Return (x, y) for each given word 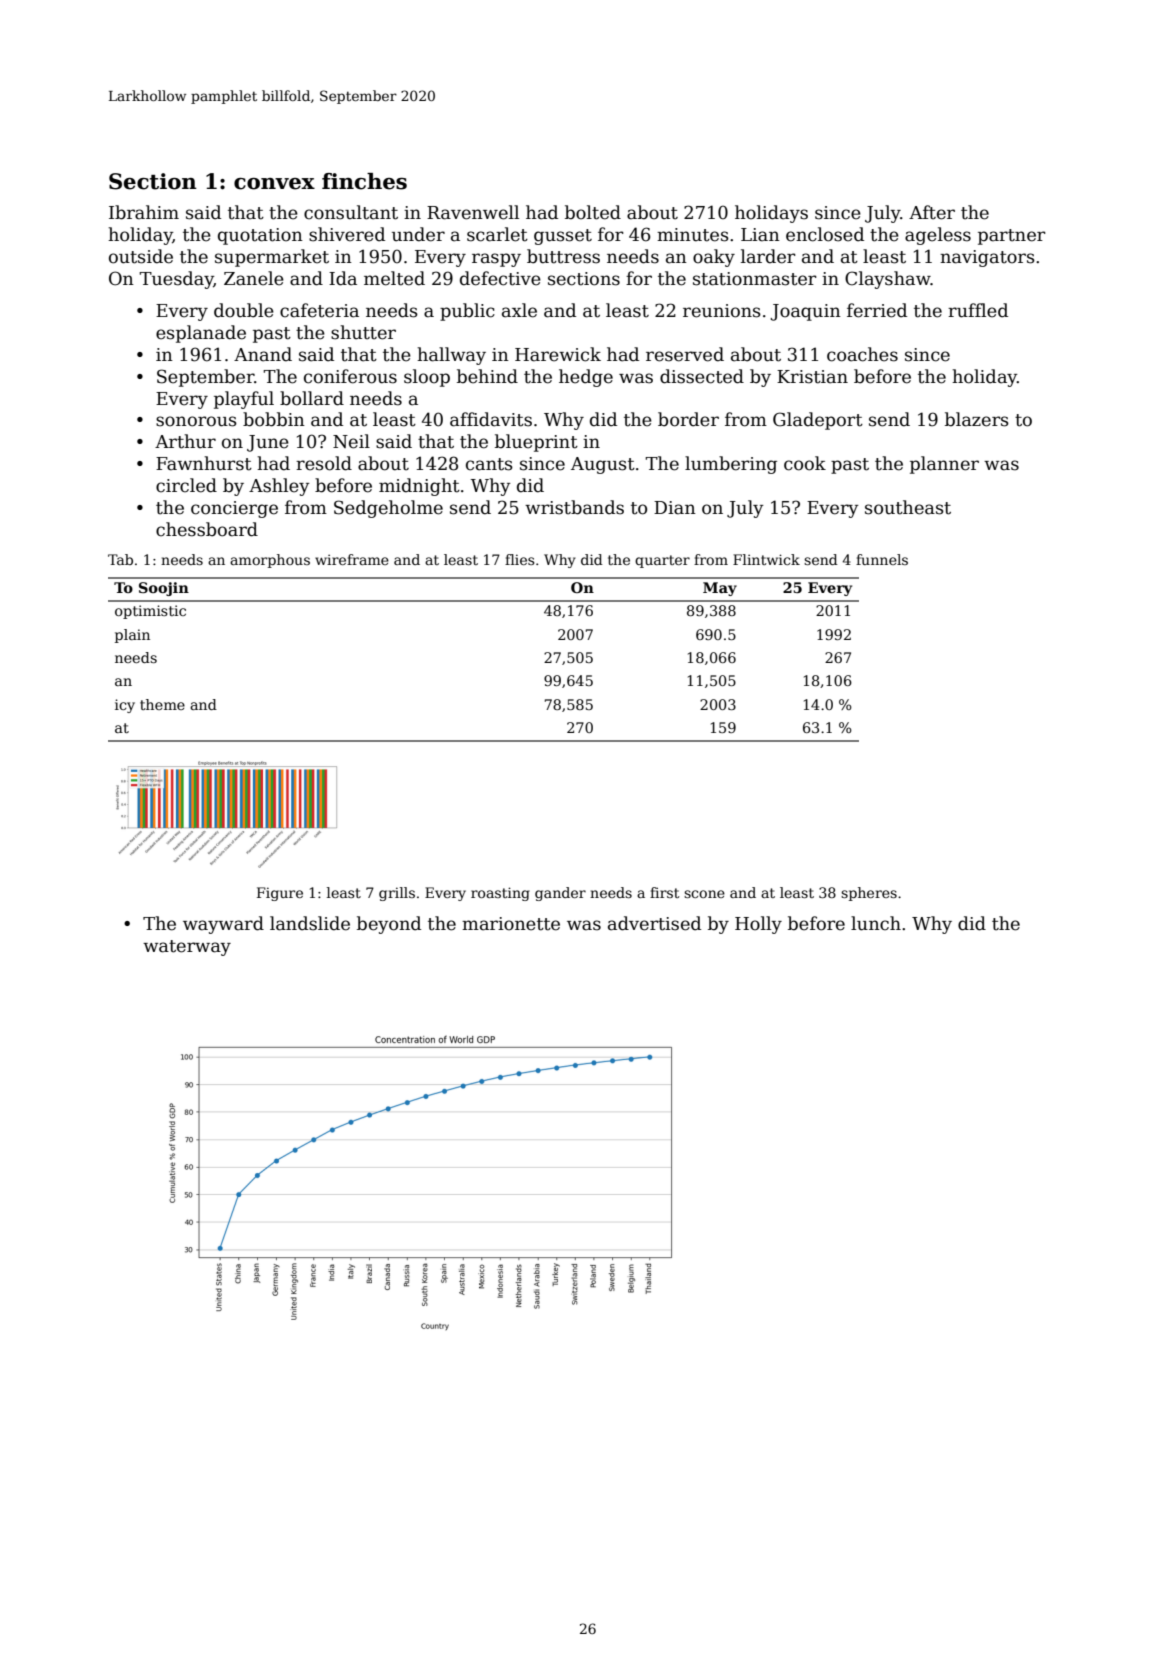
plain (132, 636)
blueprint (536, 443)
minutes (693, 235)
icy (125, 706)
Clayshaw (888, 280)
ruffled (978, 310)
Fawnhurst (204, 463)
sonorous (196, 421)
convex (274, 184)
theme (162, 704)
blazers (977, 419)
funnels (882, 559)
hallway (451, 356)
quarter (662, 561)
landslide (310, 923)
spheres (869, 894)
